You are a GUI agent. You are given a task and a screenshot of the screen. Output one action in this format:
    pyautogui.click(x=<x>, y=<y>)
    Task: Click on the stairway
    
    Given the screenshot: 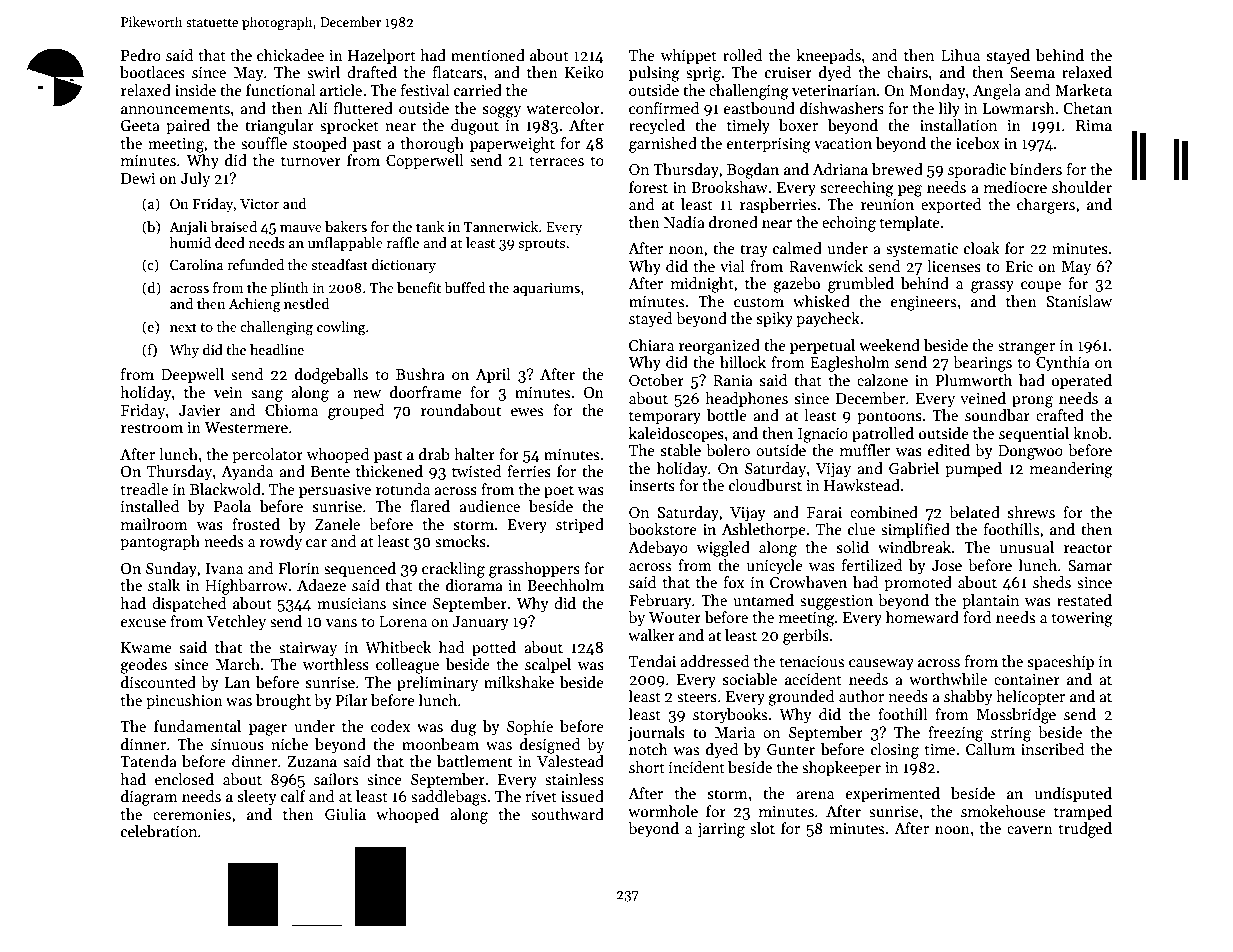 What is the action you would take?
    pyautogui.click(x=308, y=649)
